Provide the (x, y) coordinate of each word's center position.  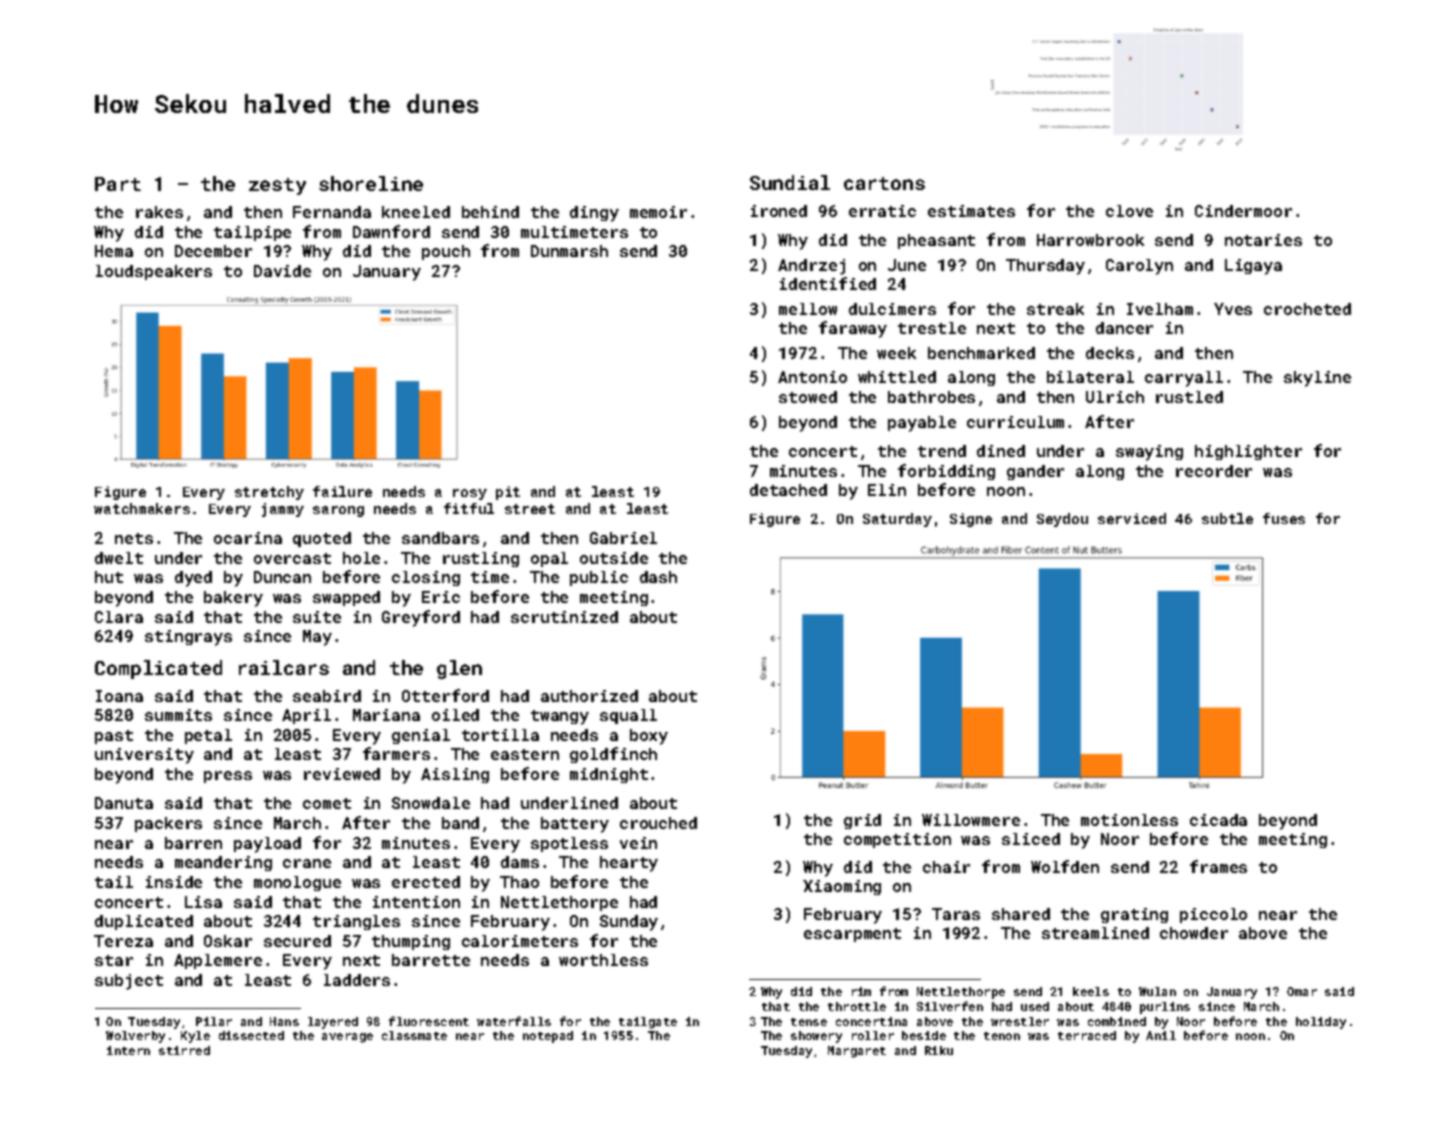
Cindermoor (1243, 211)
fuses (1284, 518)
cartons (884, 183)
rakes (159, 212)
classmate (414, 1035)
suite (317, 617)
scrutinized (564, 617)
